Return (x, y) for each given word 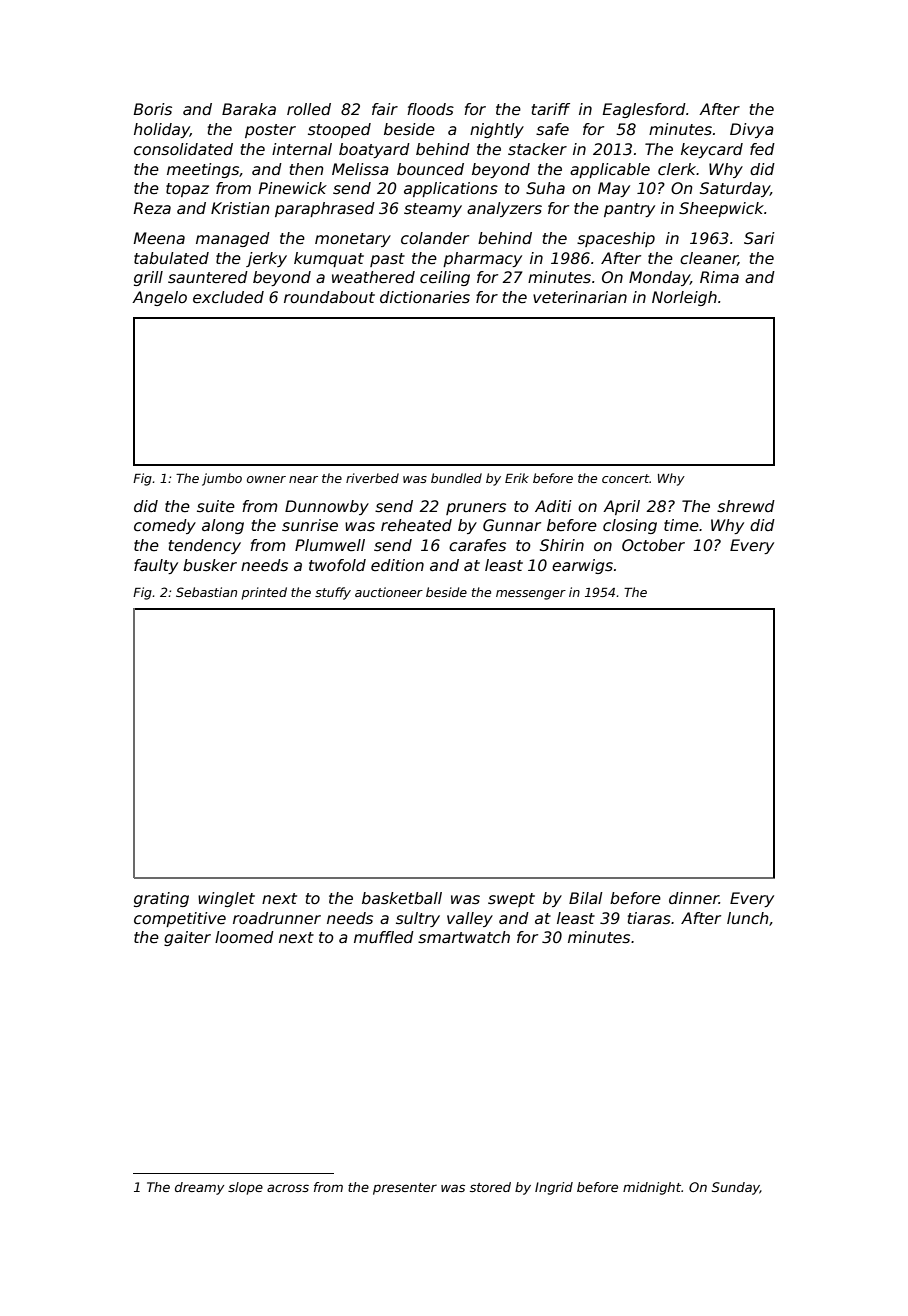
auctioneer (389, 592)
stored (490, 1187)
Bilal (586, 898)
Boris (153, 109)
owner (266, 479)
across (288, 1188)
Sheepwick (721, 209)
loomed (244, 937)
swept (511, 900)
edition (397, 565)
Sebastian (206, 592)
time (681, 525)
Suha (545, 188)
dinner (694, 898)
